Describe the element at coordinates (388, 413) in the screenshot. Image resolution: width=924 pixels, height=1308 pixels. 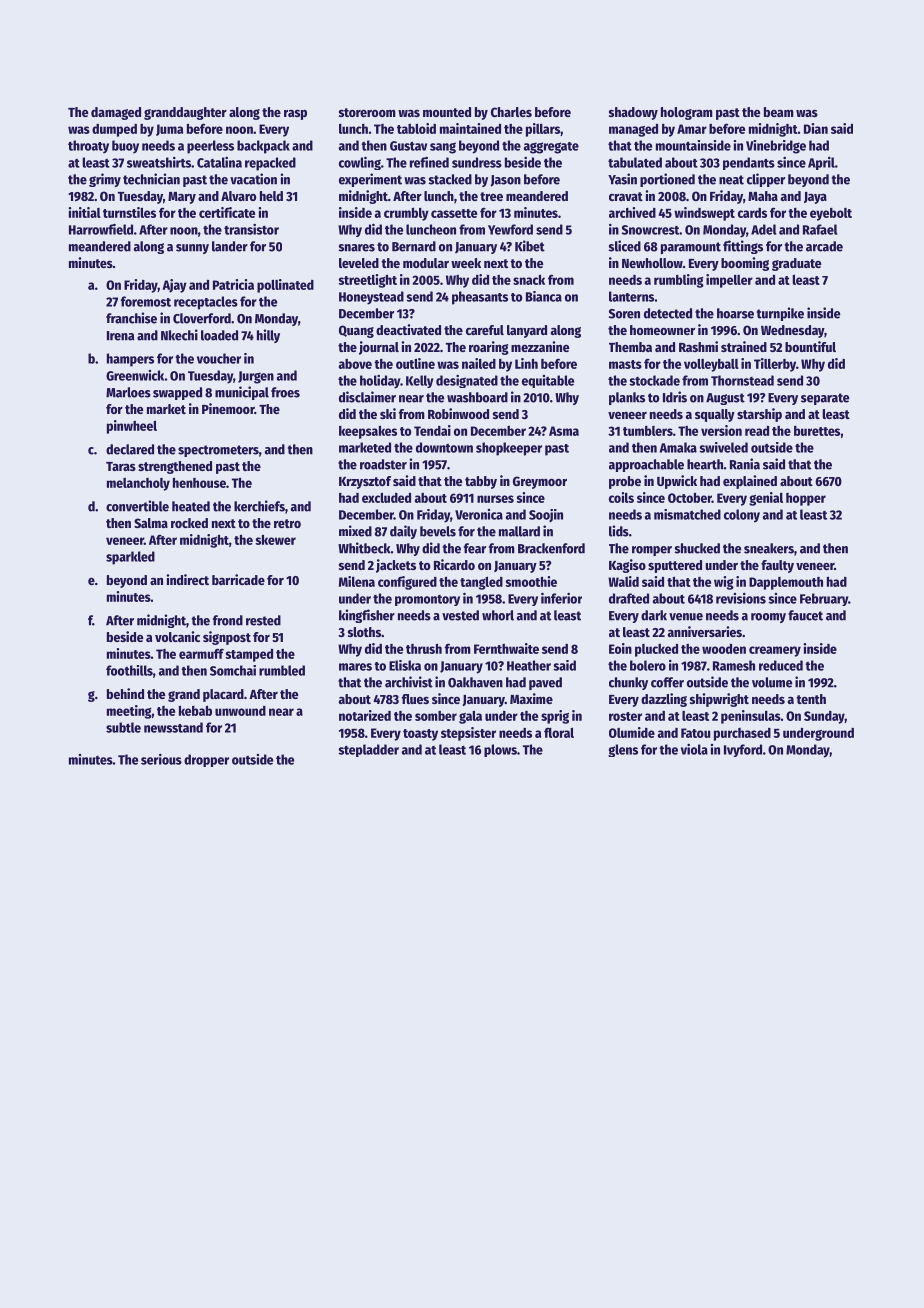
I see `ski` at that location.
